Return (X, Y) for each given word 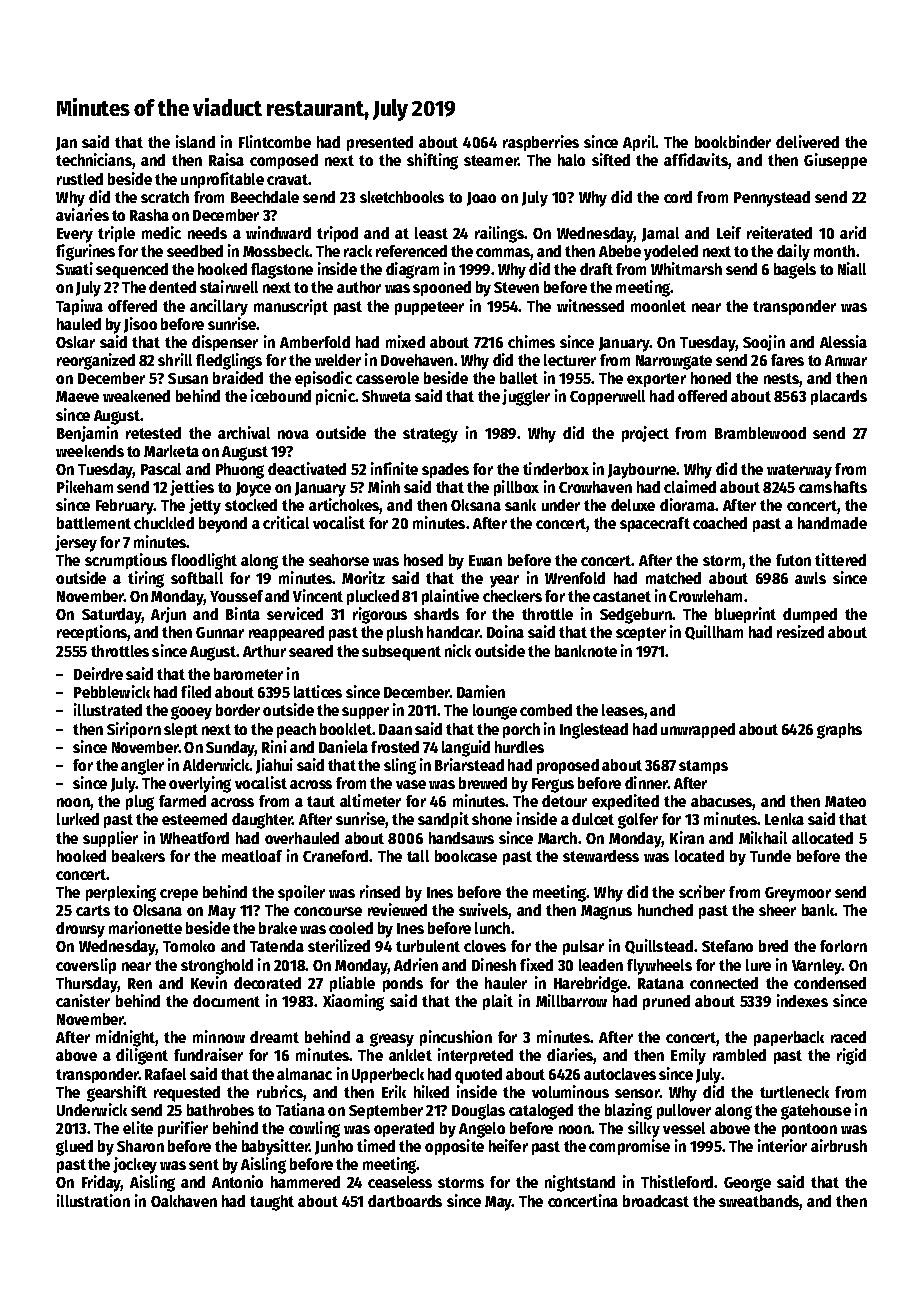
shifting (432, 161)
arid (853, 232)
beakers (138, 856)
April (639, 143)
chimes (531, 341)
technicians (94, 159)
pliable (352, 984)
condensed (830, 983)
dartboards (405, 1201)
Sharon (140, 1146)
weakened (136, 396)
